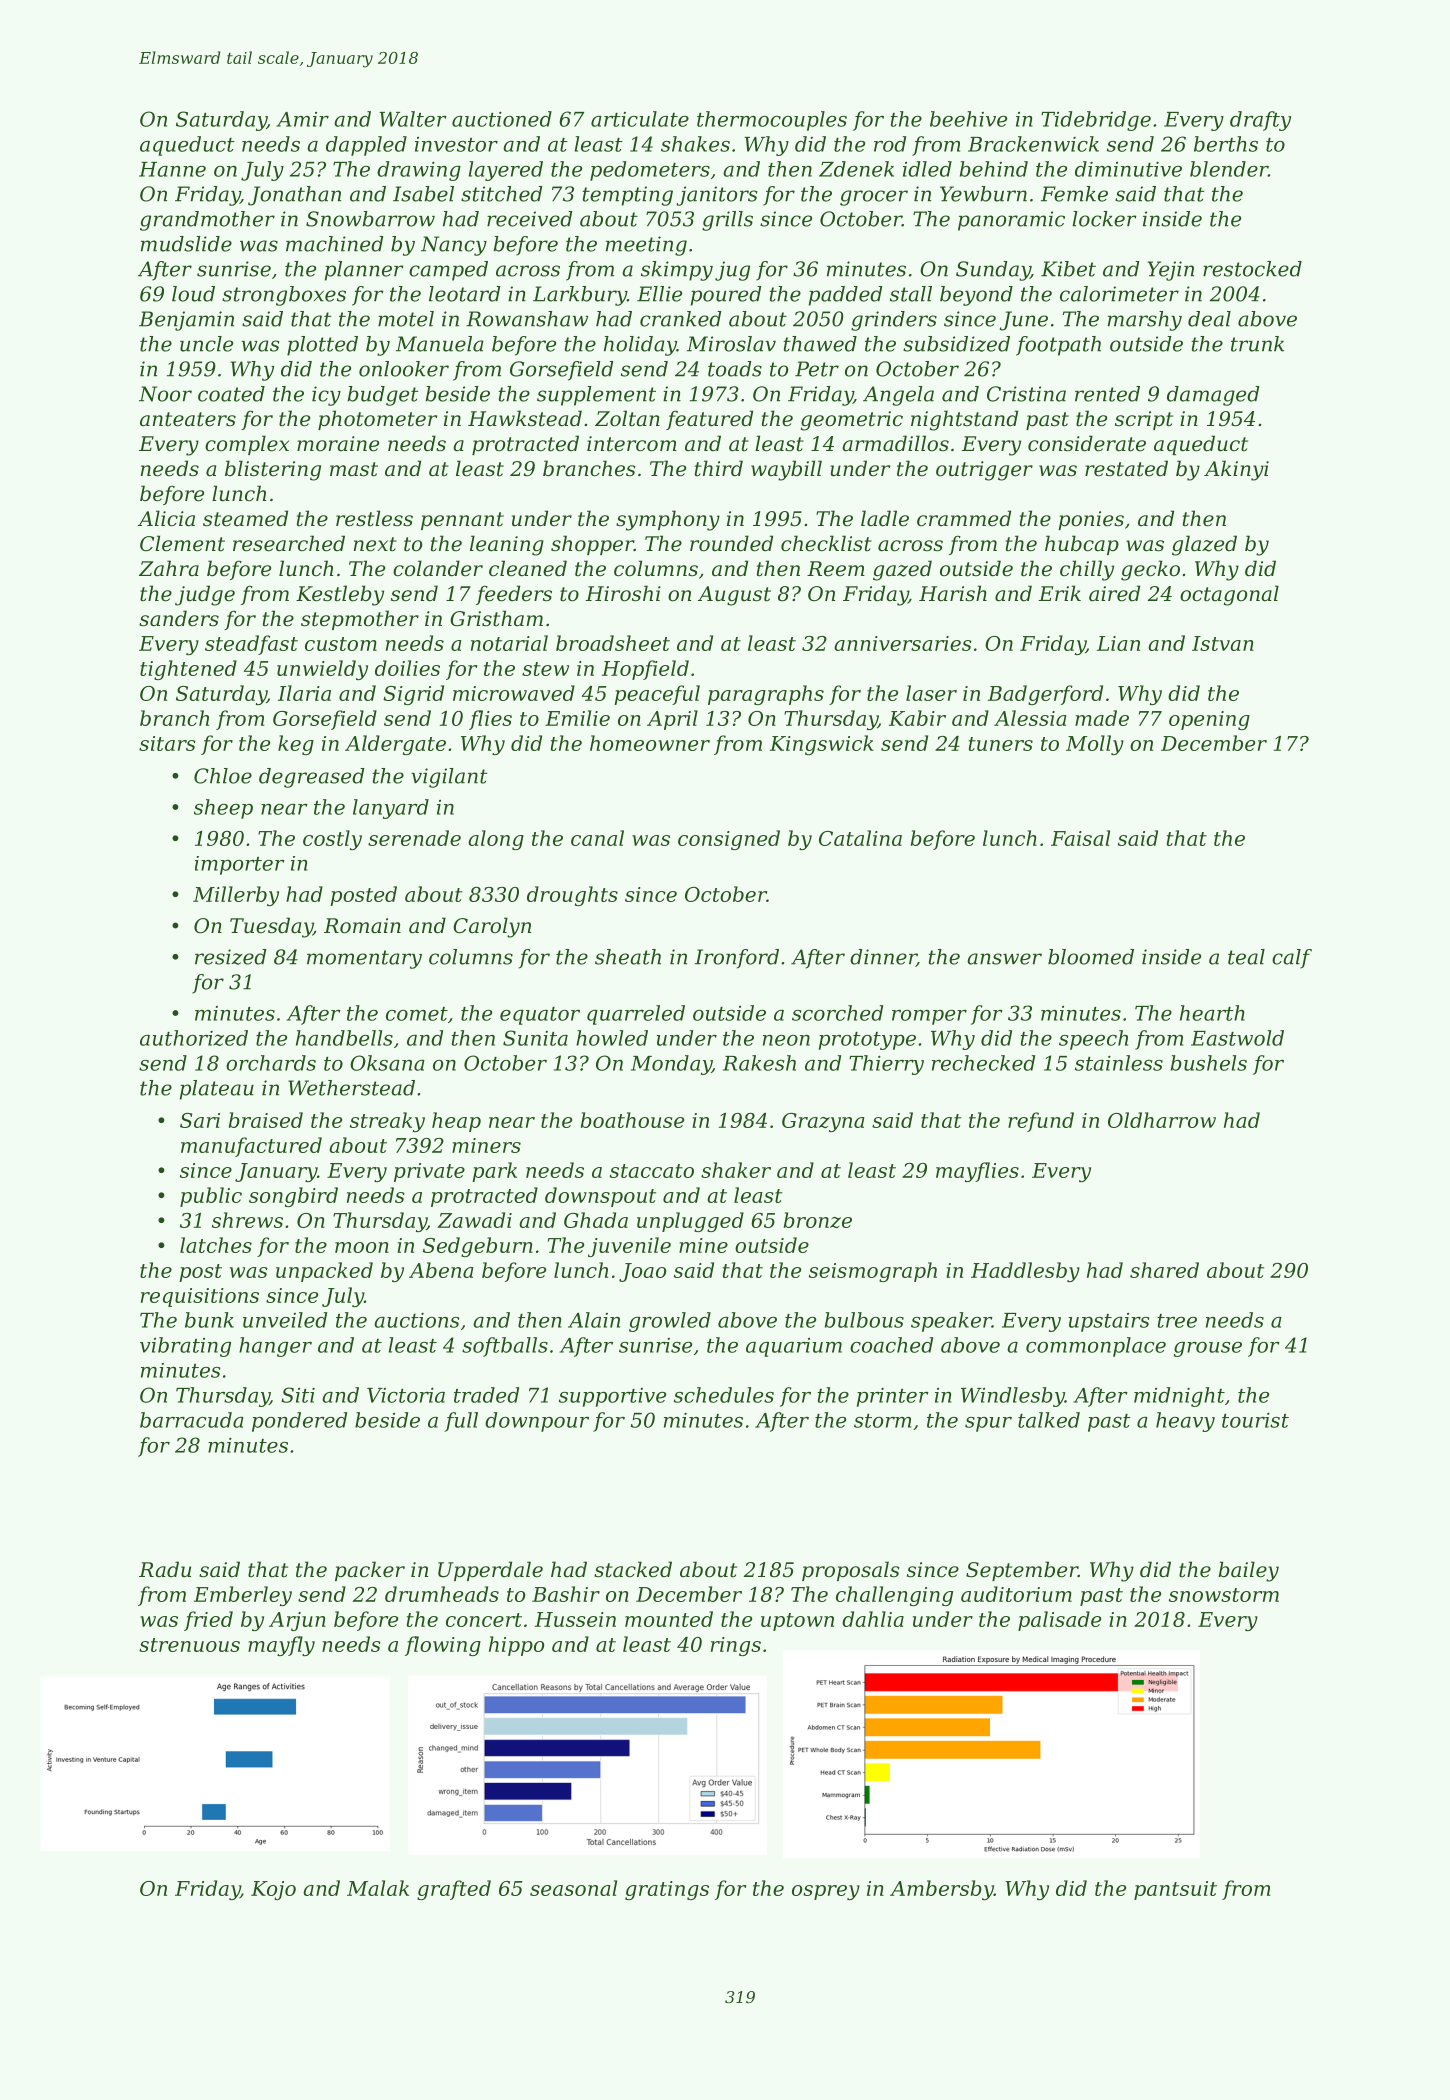  Describe the element at coordinates (1059, 1621) in the image. I see `palisade` at that location.
